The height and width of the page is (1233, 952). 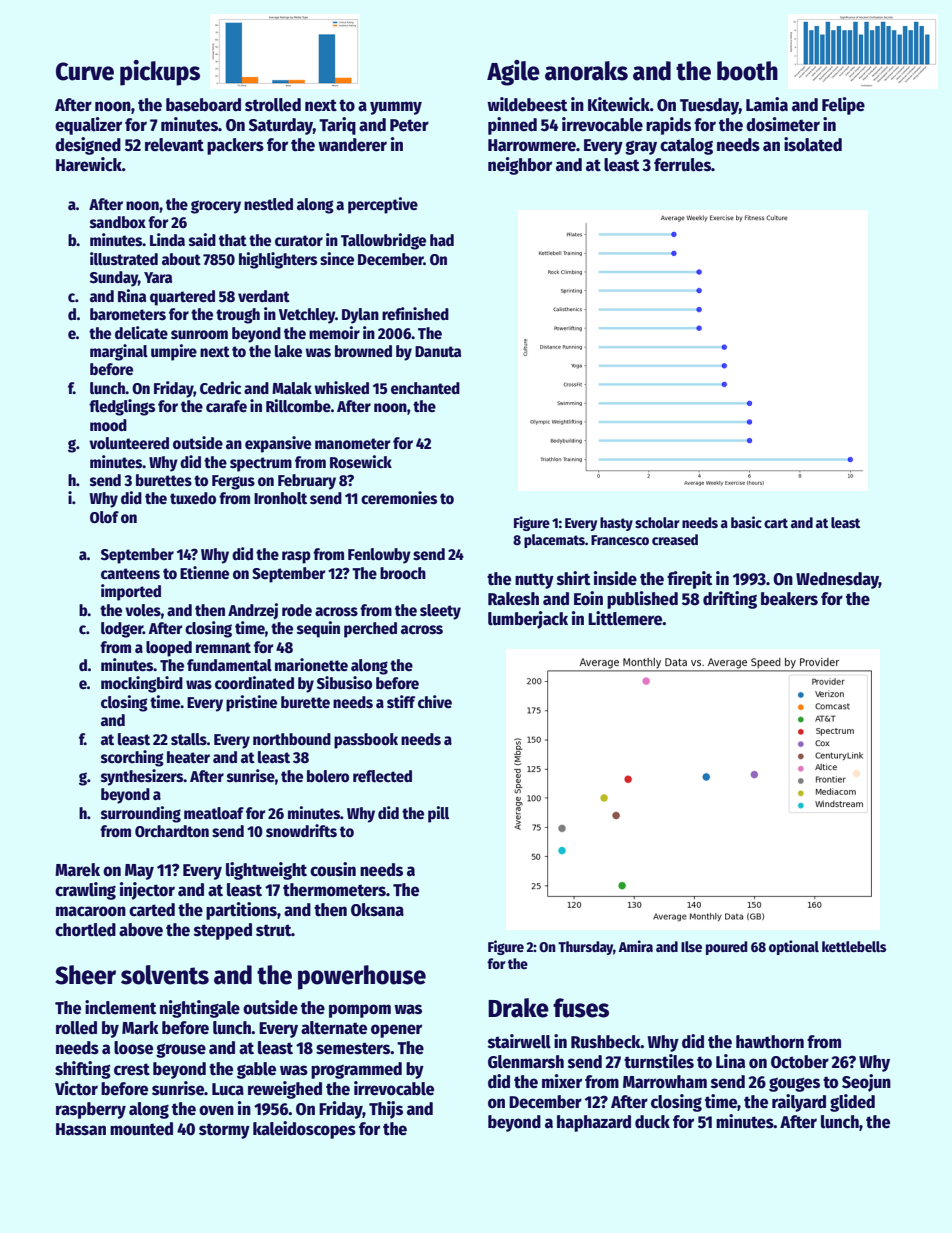 What do you see at coordinates (513, 73) in the page?
I see `Agile` at bounding box center [513, 73].
